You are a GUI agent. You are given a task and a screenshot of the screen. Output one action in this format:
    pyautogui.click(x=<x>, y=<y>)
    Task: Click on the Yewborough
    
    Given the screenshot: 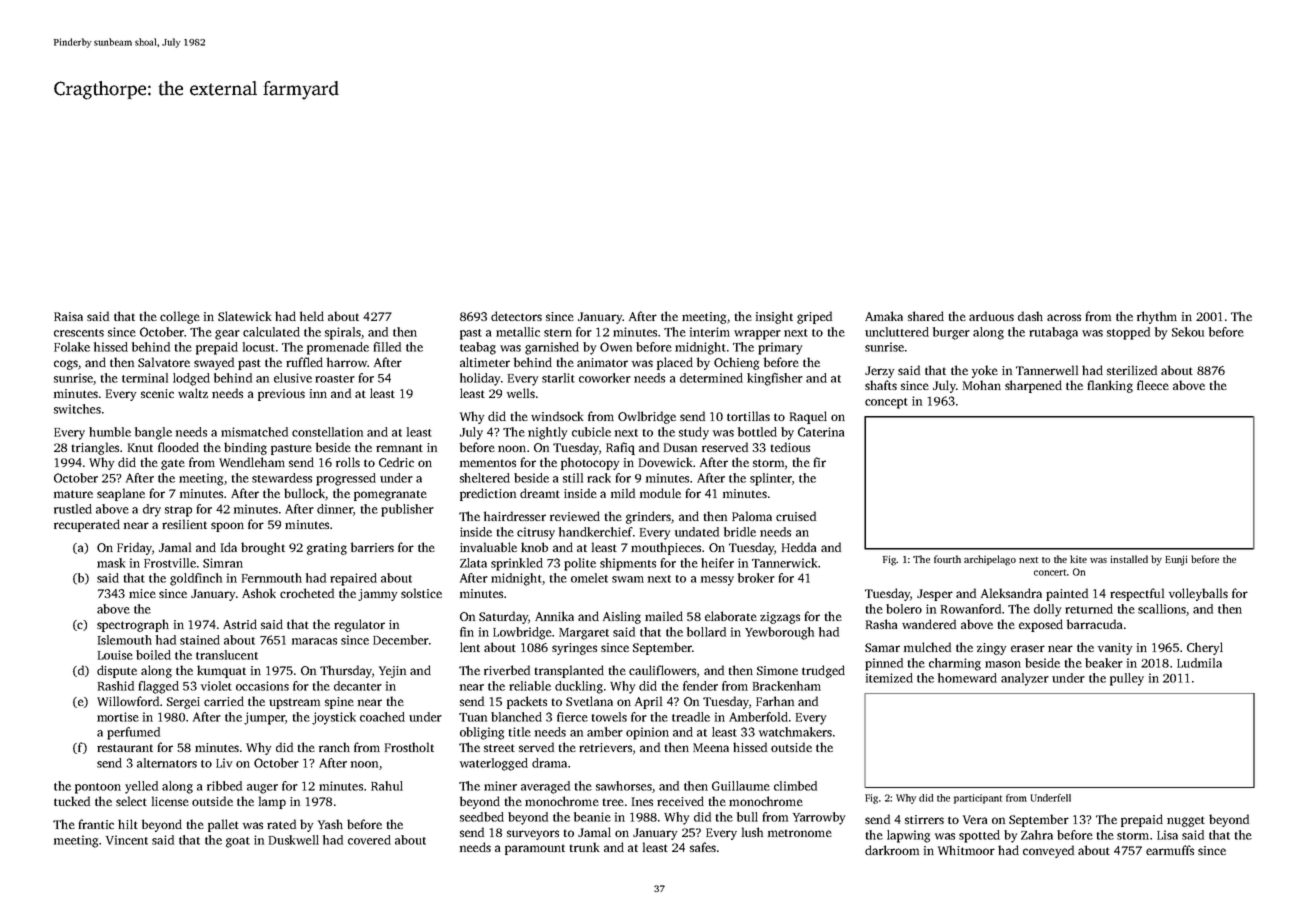 What is the action you would take?
    pyautogui.click(x=779, y=633)
